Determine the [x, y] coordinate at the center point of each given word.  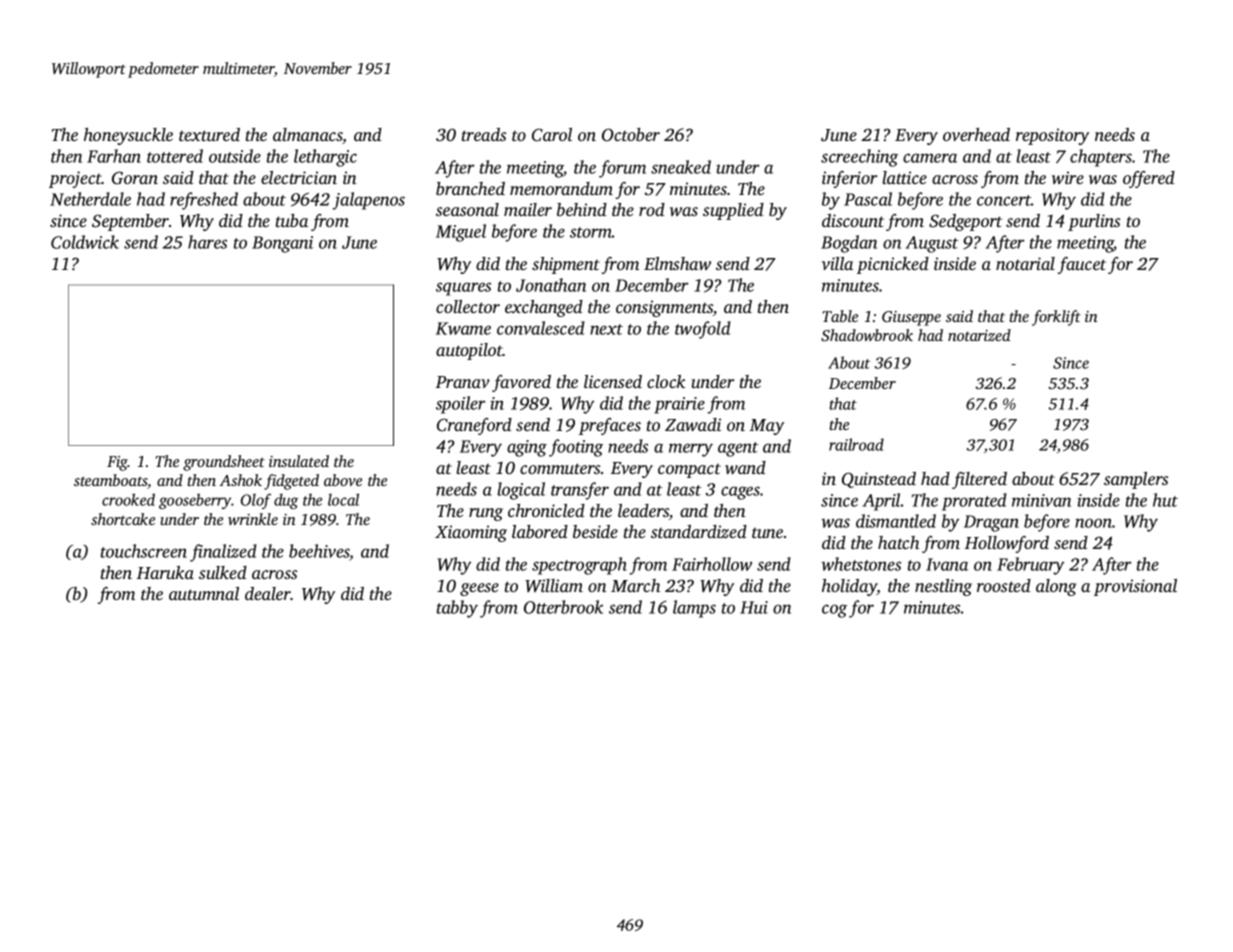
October [631, 135]
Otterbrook [563, 607]
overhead [976, 134]
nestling [943, 587]
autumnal [204, 593]
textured [209, 134]
